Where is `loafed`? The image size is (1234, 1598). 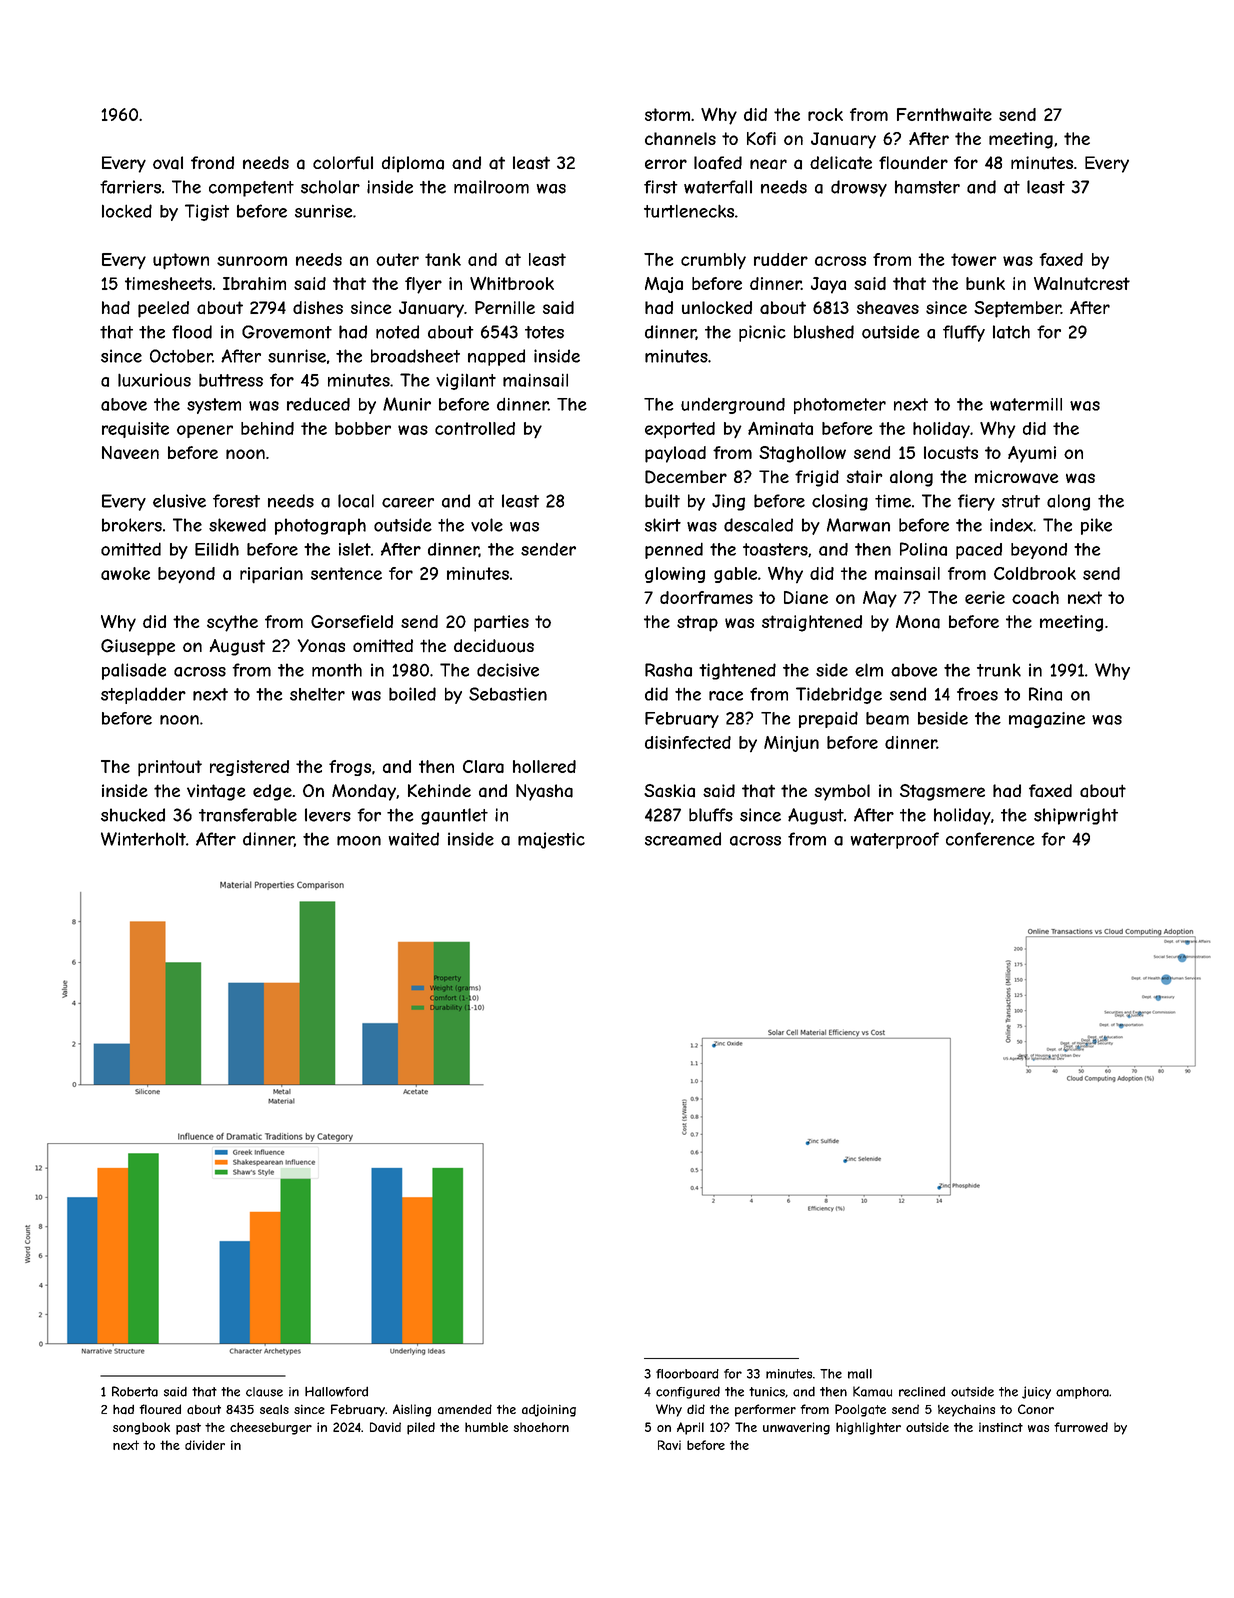
loafed is located at coordinates (718, 163).
